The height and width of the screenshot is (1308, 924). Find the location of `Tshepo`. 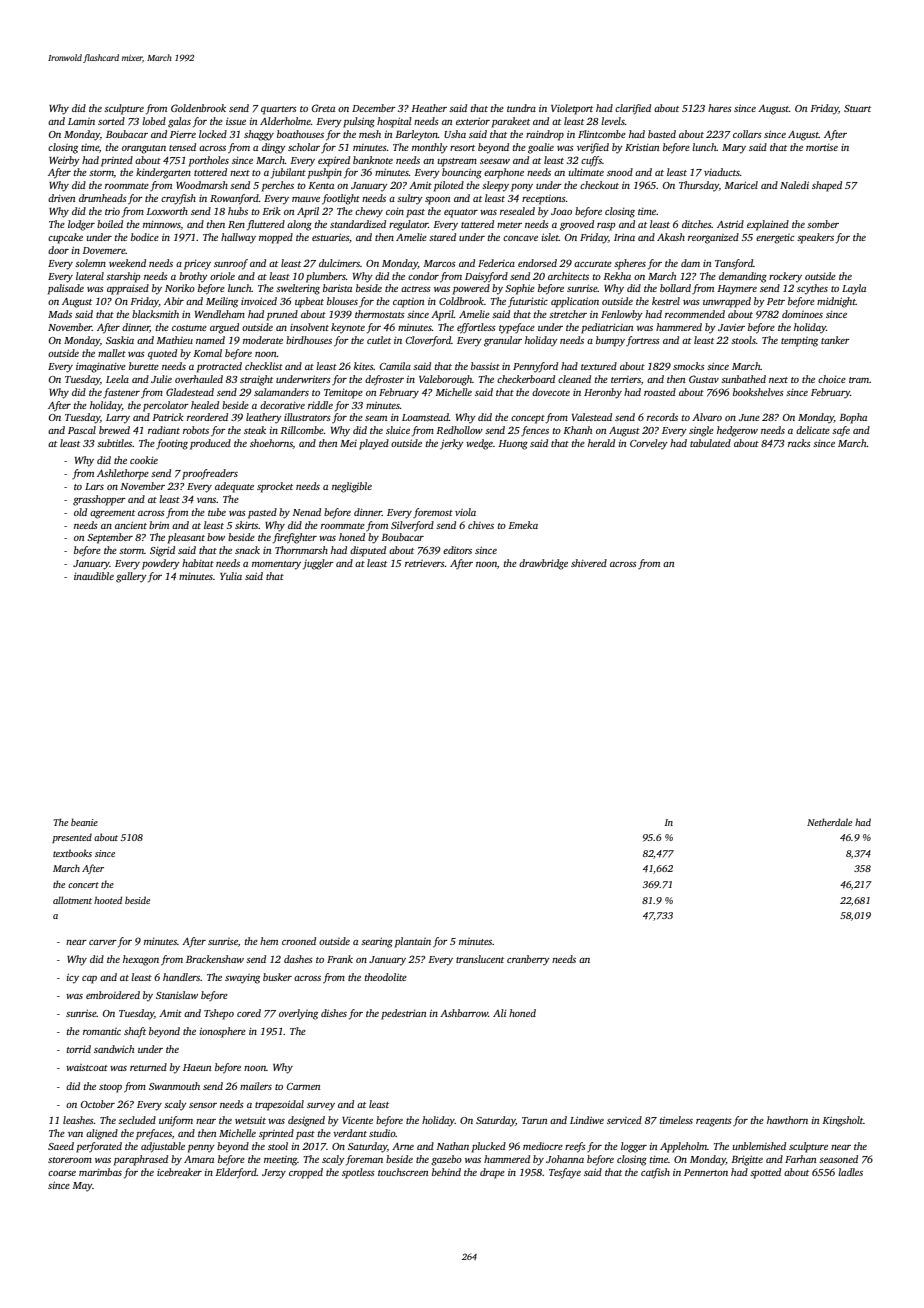

Tshepo is located at coordinates (219, 1014).
